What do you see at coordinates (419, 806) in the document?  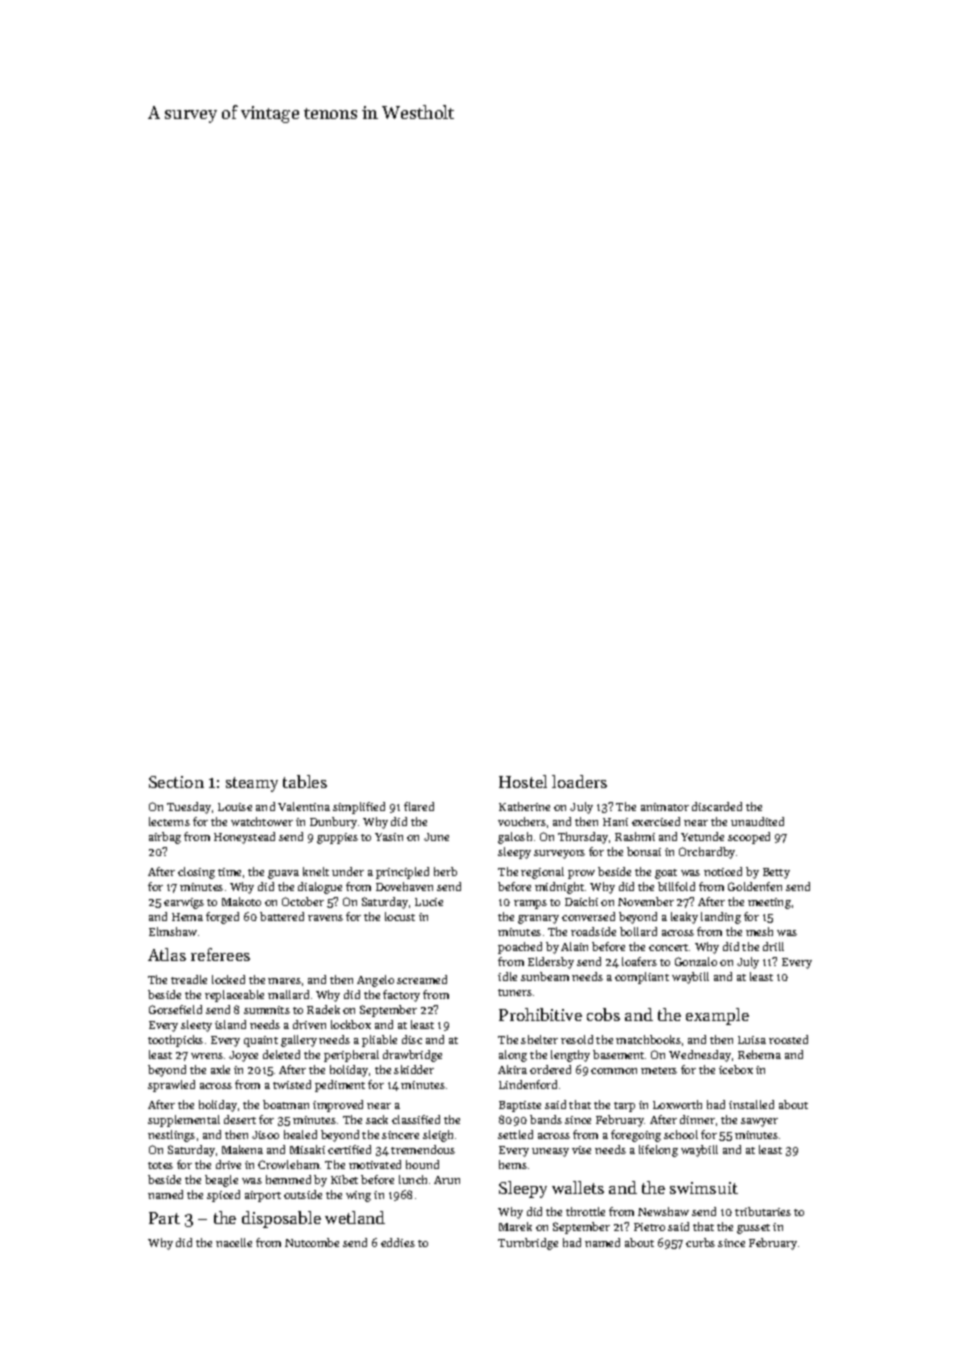 I see `flared` at bounding box center [419, 806].
